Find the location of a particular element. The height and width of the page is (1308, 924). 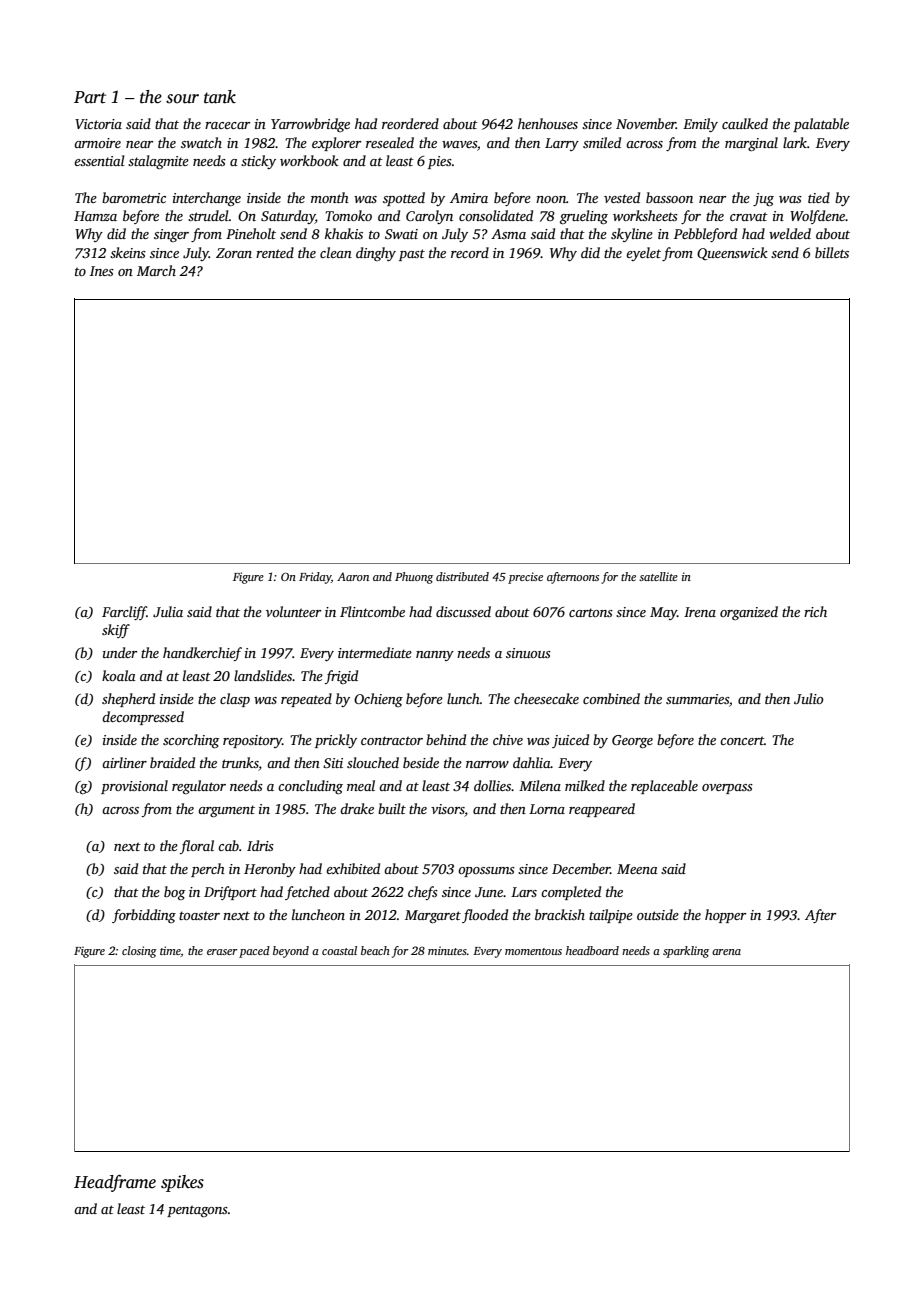

sticky is located at coordinates (258, 162).
